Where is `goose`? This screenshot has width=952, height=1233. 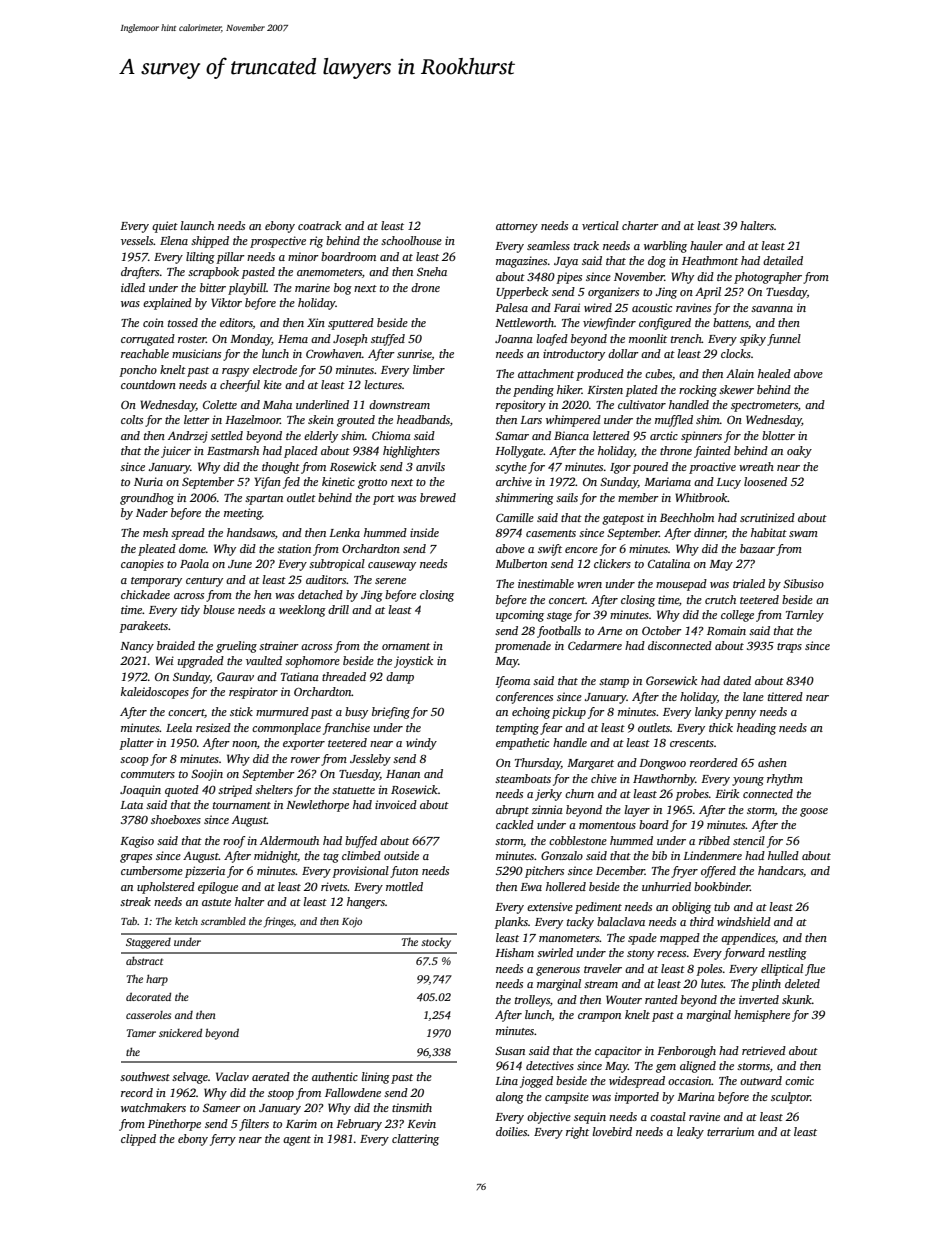 goose is located at coordinates (814, 812).
